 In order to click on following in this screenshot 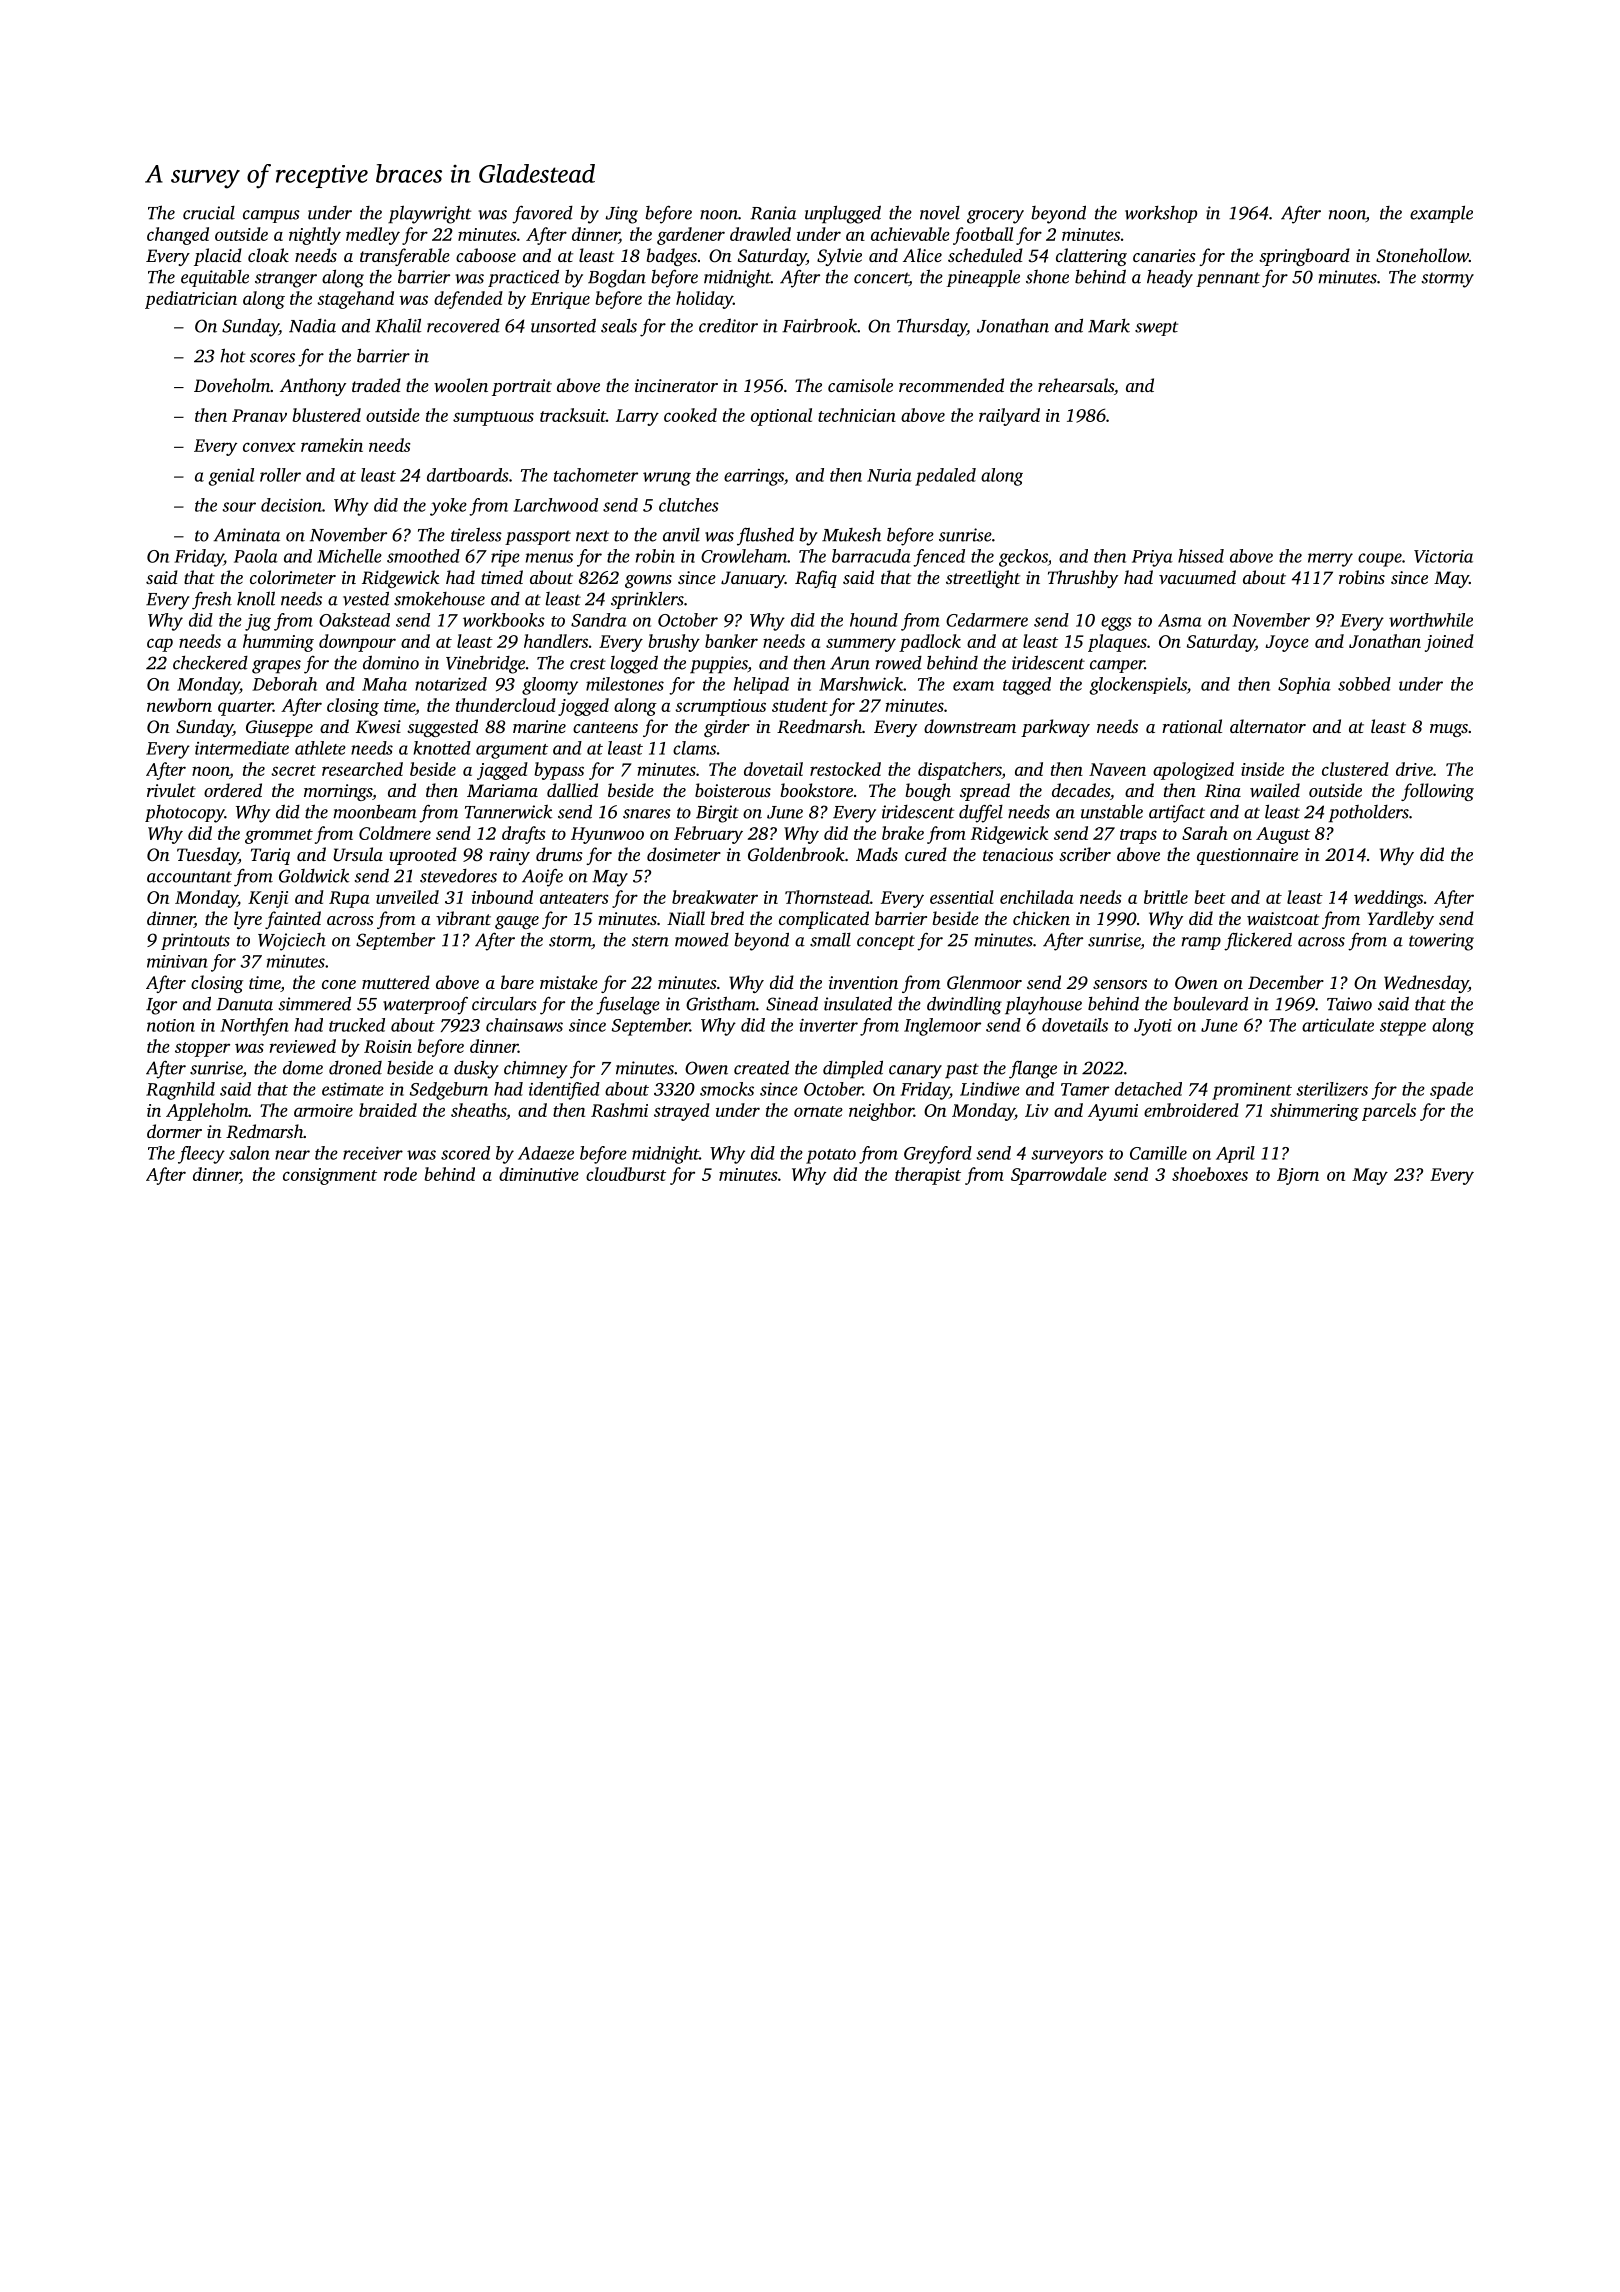, I will do `click(1437, 792)`.
